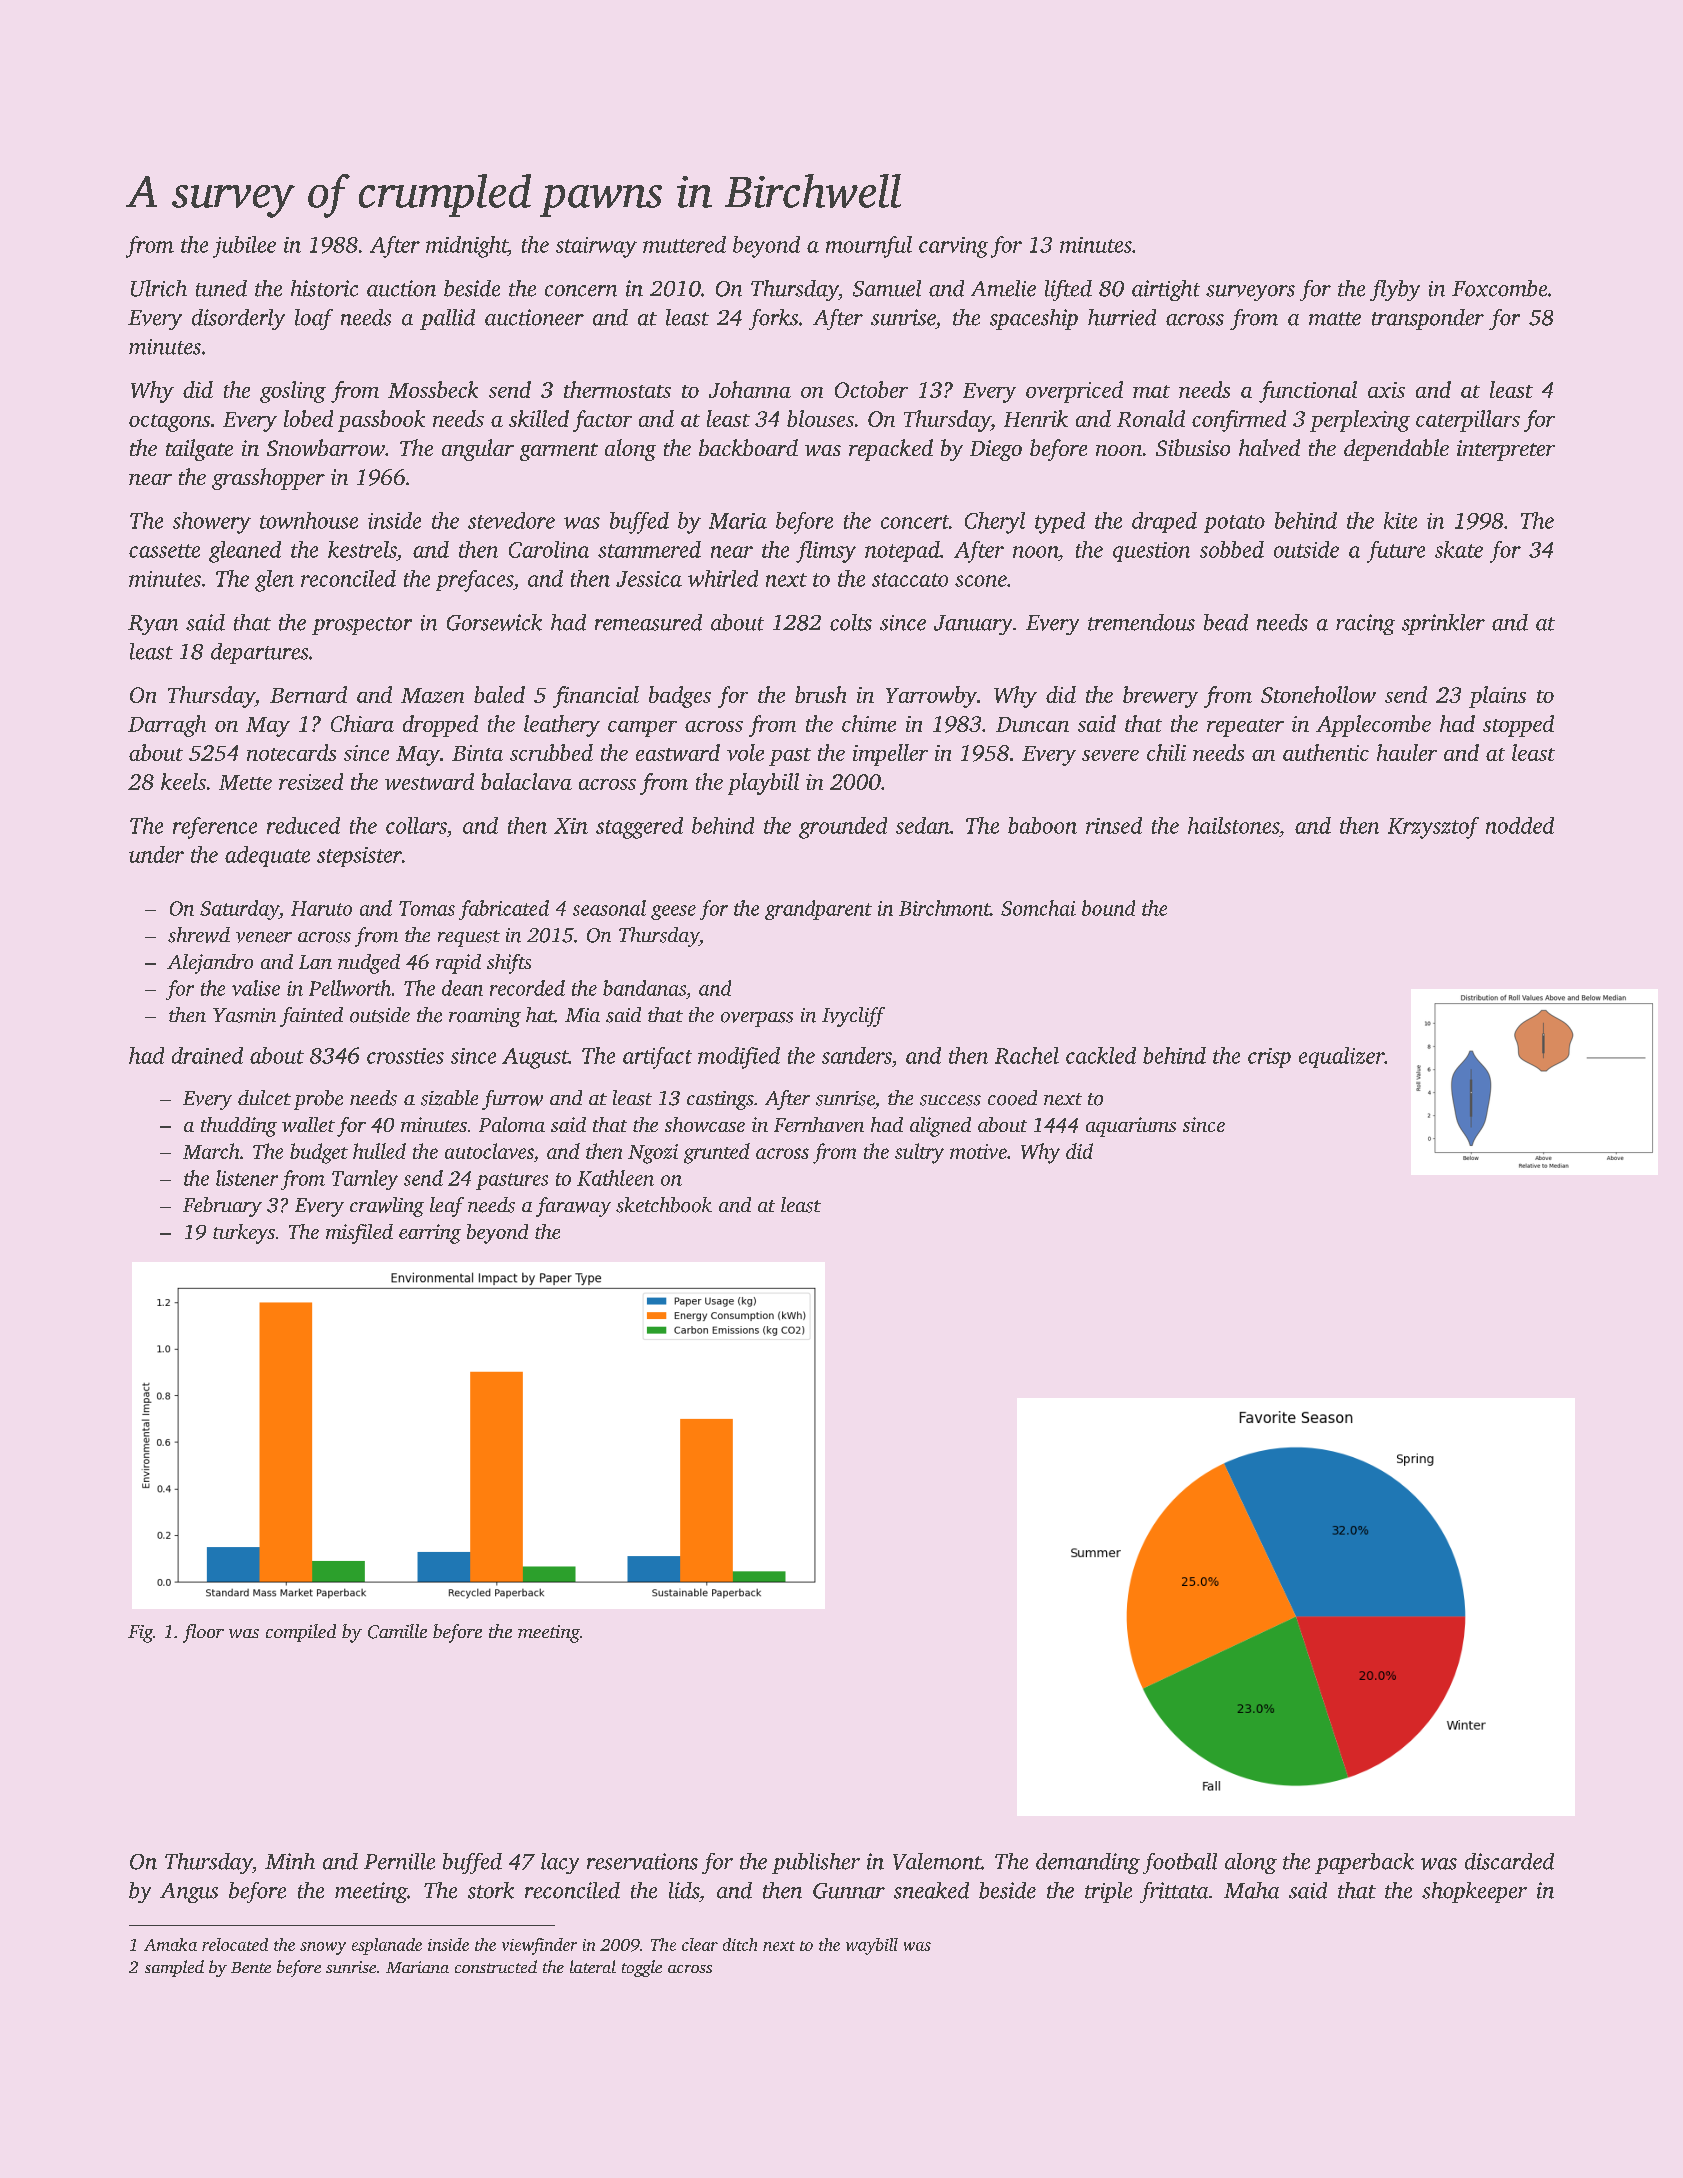  I want to click on waybill, so click(872, 1946).
